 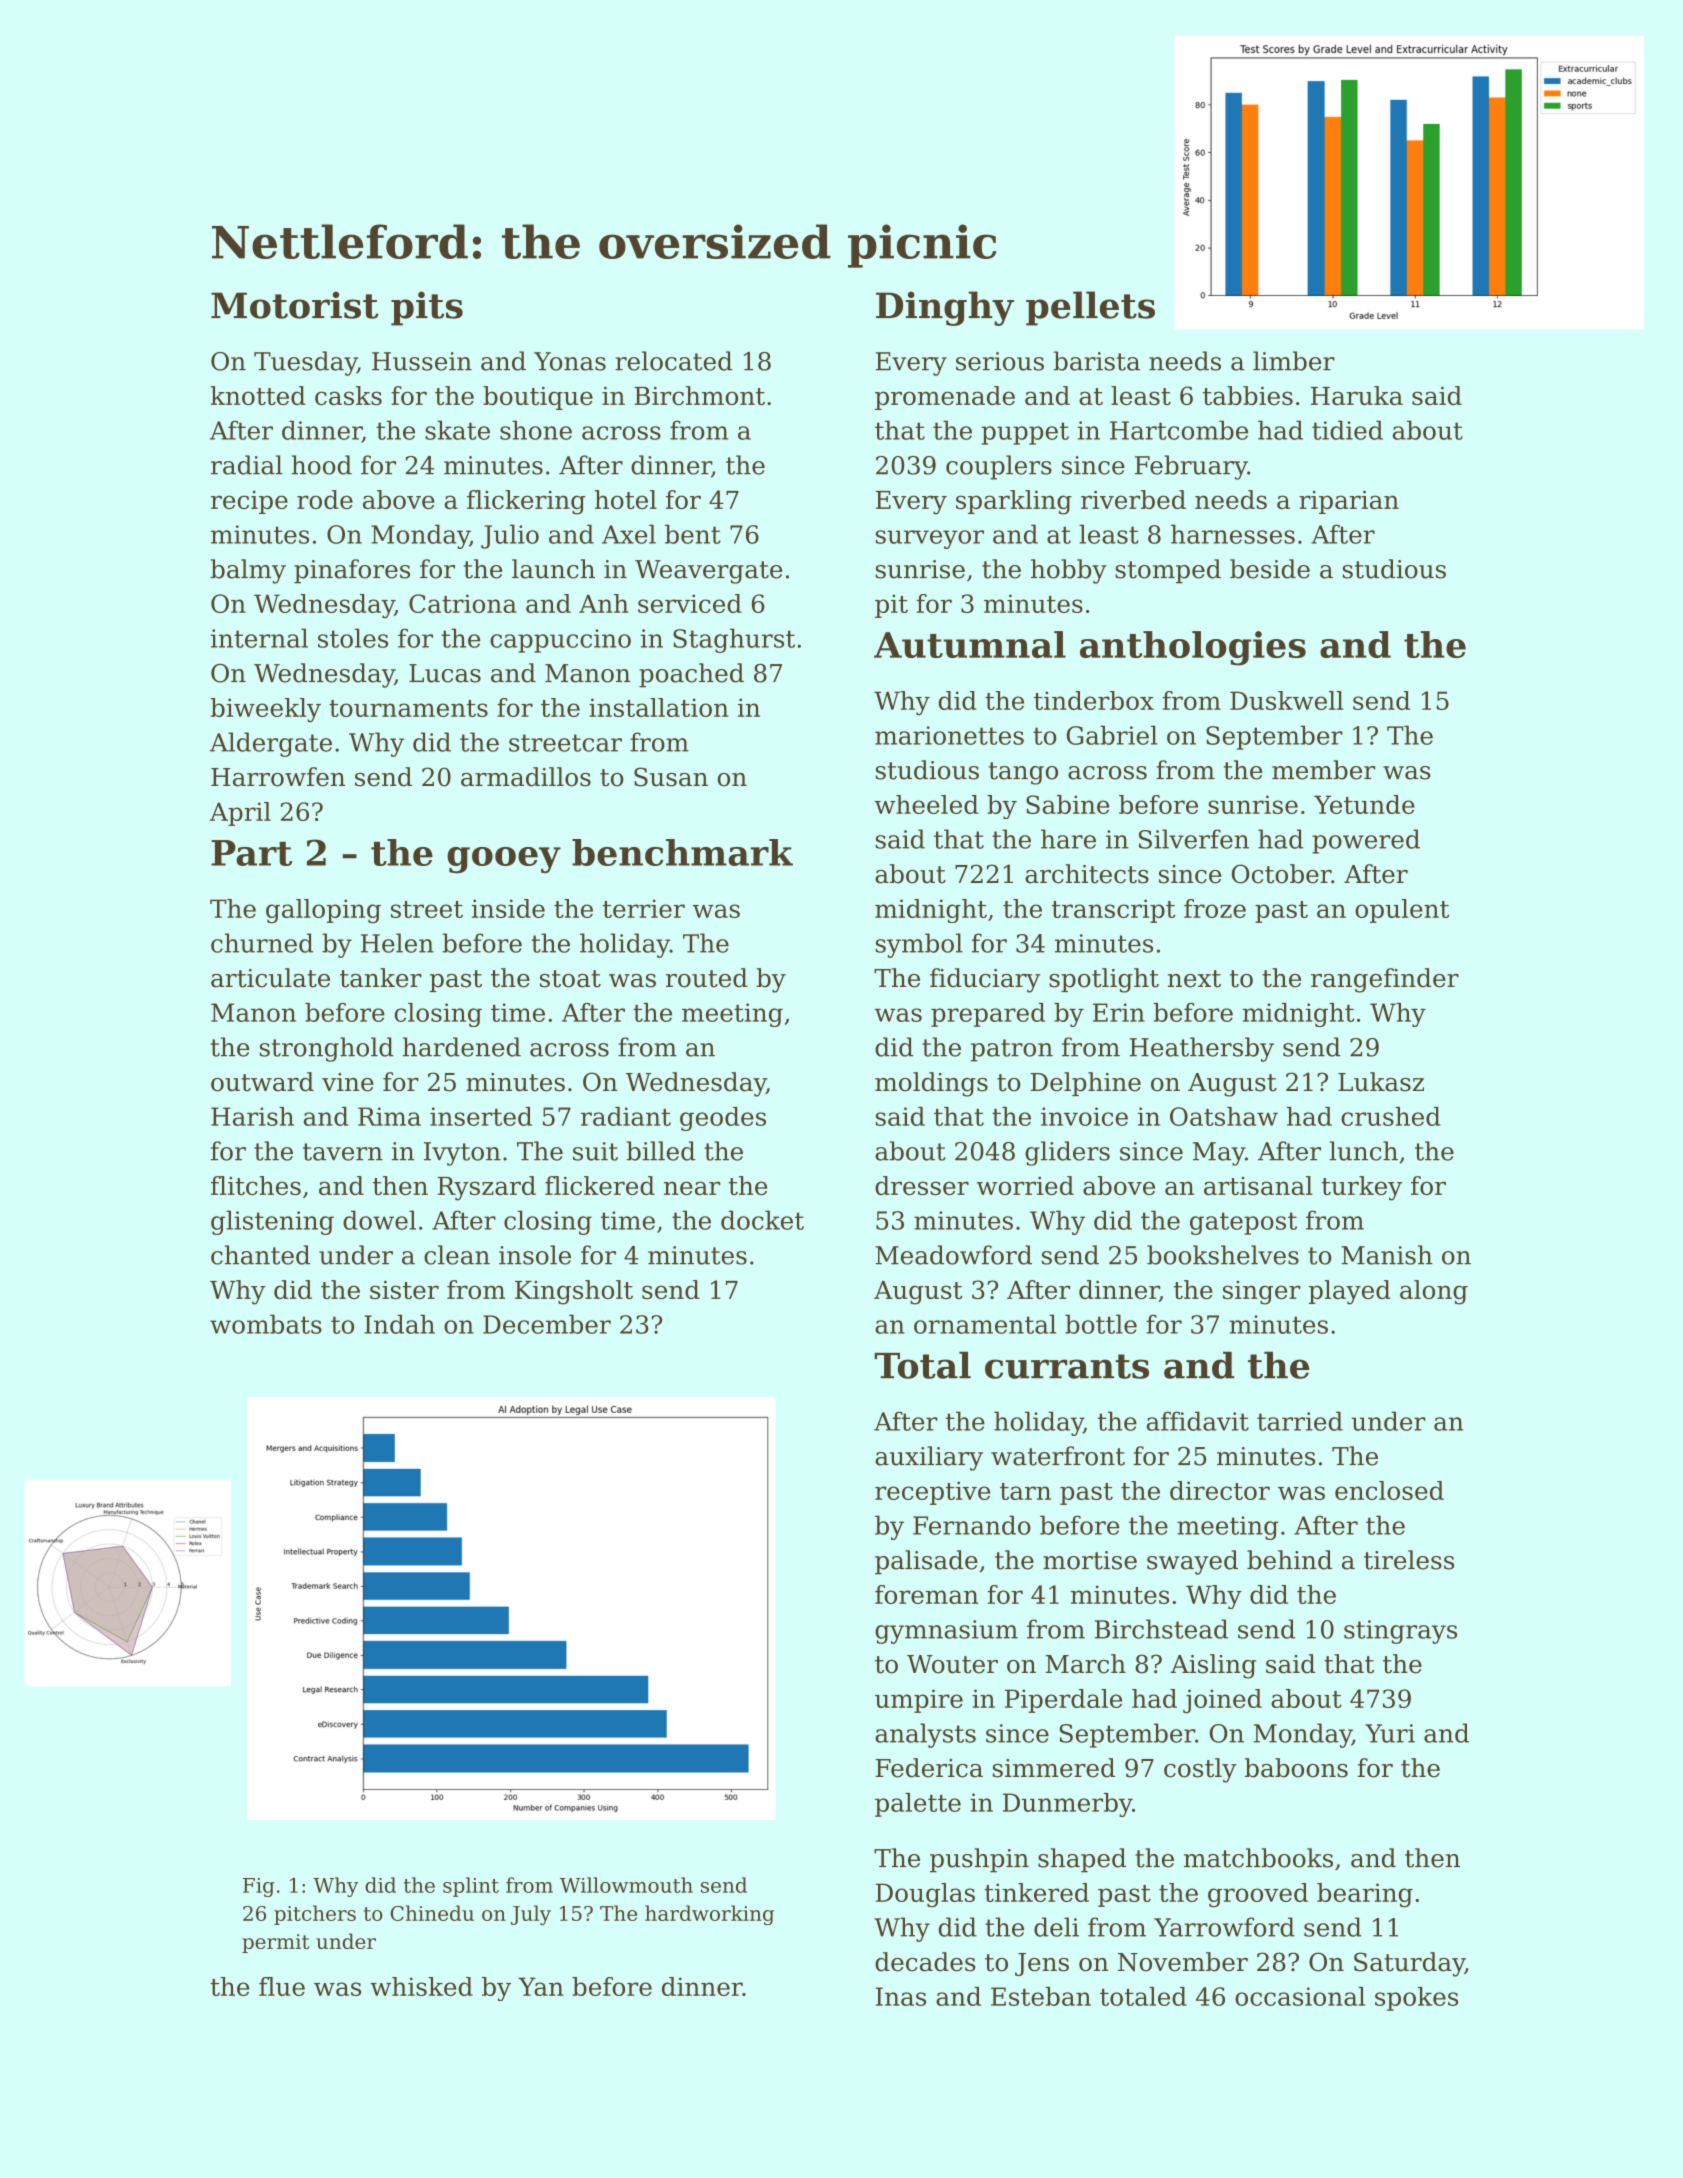 I want to click on Inas, so click(x=901, y=1996).
